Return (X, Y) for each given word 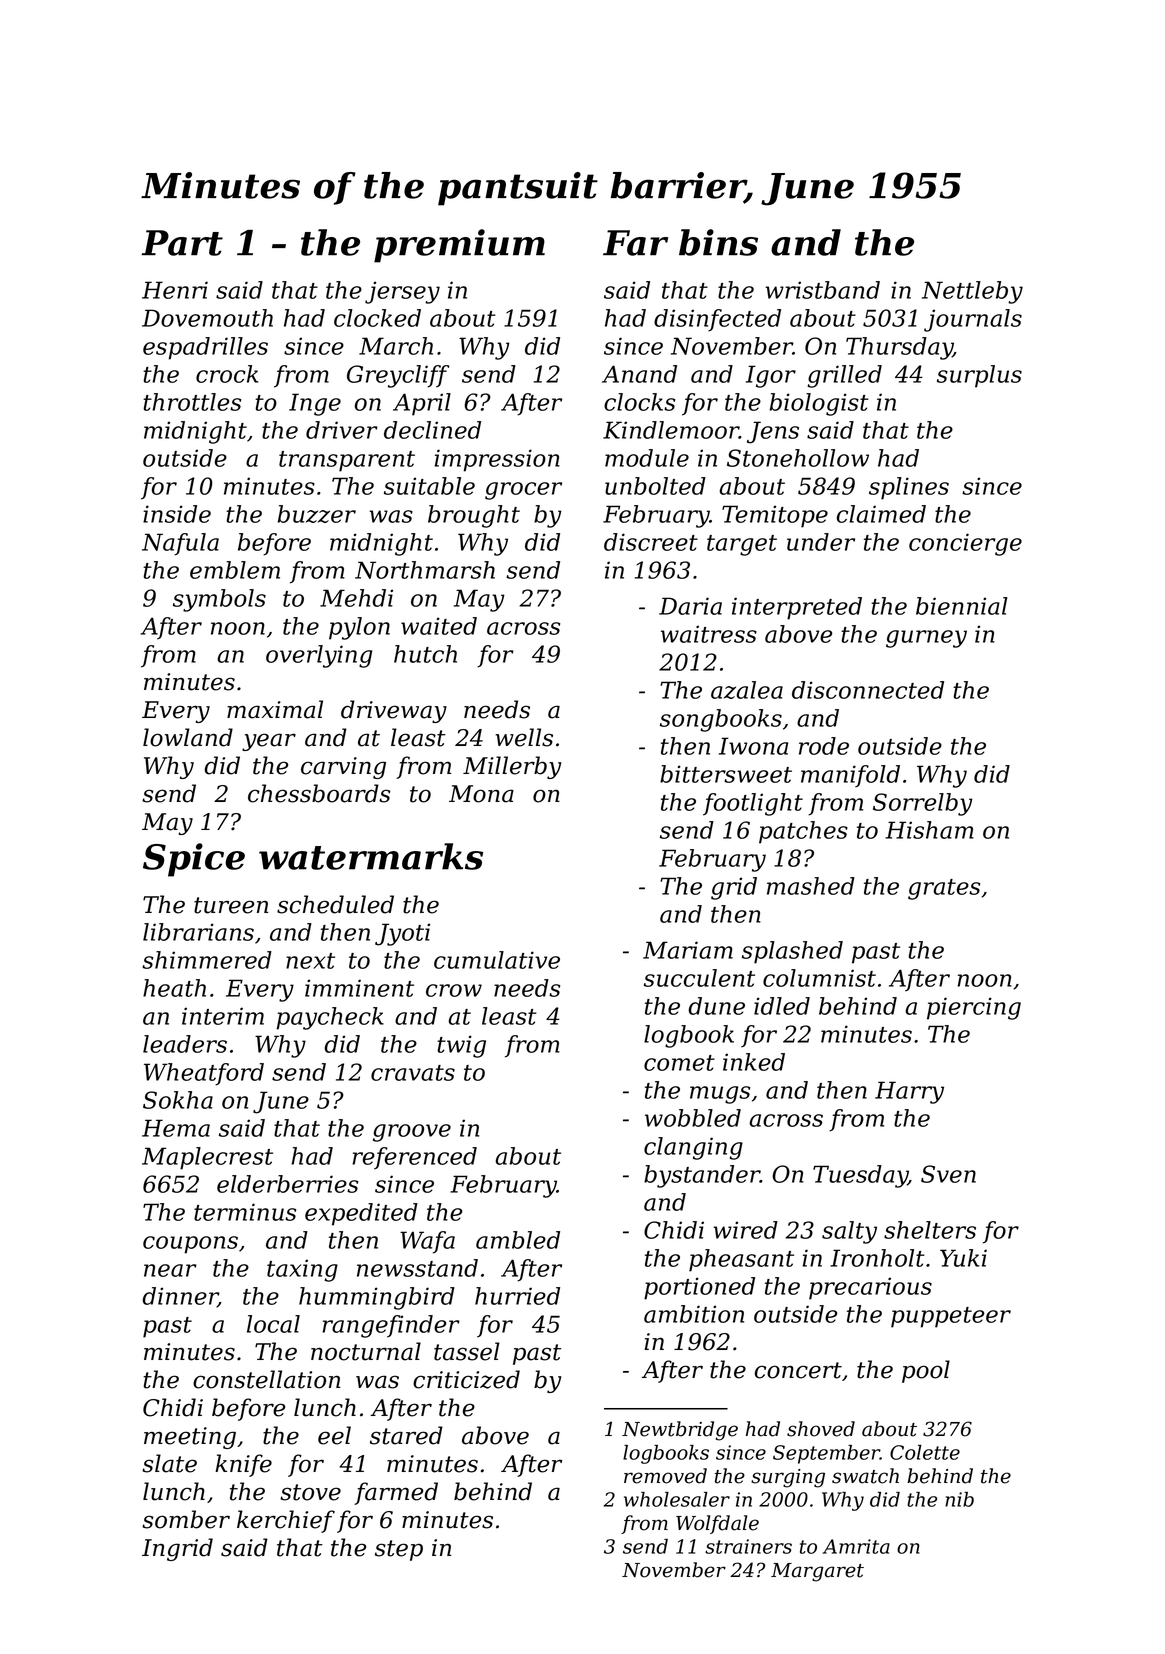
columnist (819, 978)
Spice (194, 860)
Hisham (929, 830)
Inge (315, 404)
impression (497, 460)
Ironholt (877, 1258)
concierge (965, 544)
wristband (822, 290)
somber (186, 1519)
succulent (699, 978)
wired (745, 1230)
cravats (413, 1073)
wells (524, 737)
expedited (361, 1214)
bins (718, 242)
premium (459, 246)
